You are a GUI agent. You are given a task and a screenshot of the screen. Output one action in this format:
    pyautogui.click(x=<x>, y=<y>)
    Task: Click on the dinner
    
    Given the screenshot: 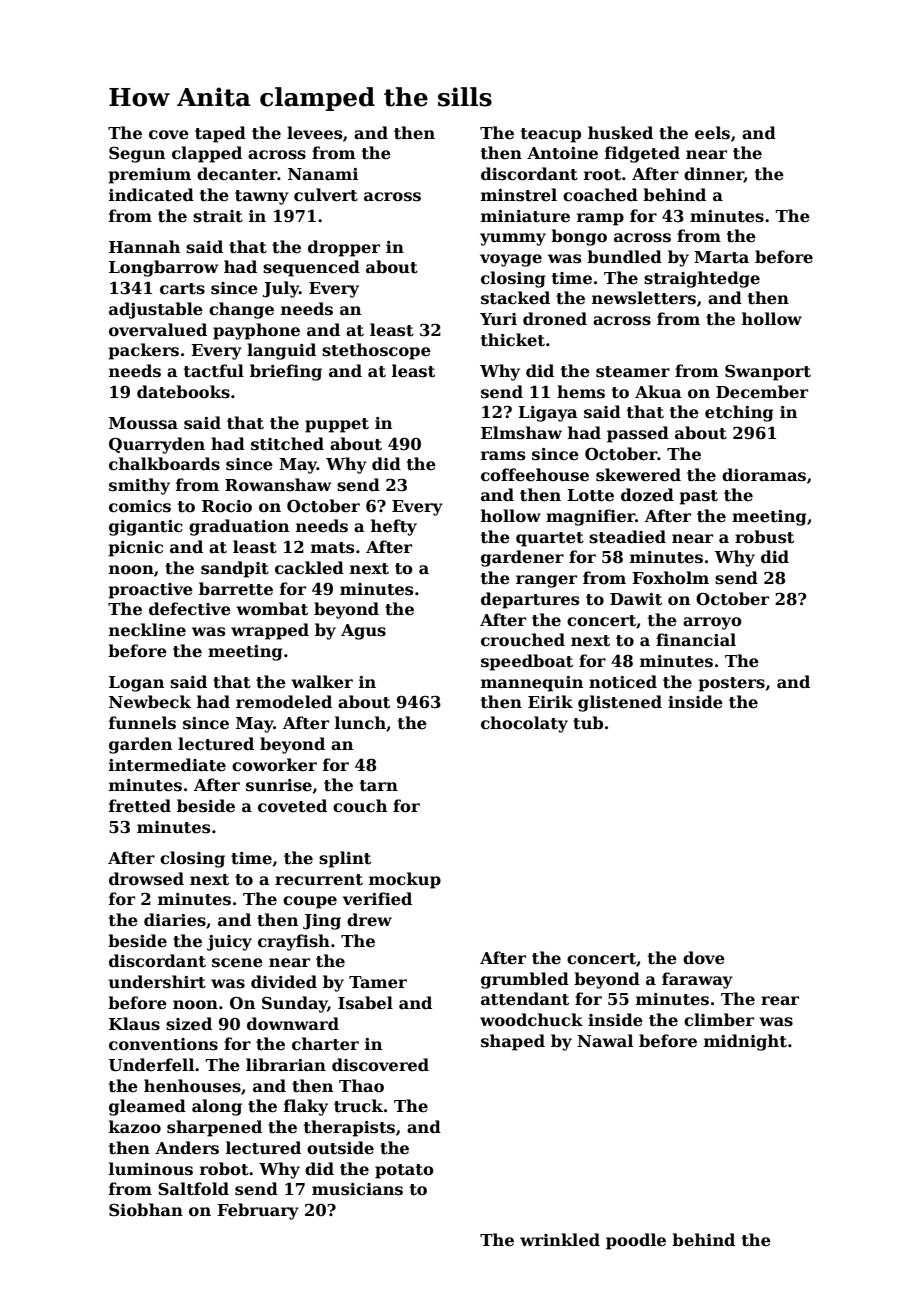 What is the action you would take?
    pyautogui.click(x=714, y=175)
